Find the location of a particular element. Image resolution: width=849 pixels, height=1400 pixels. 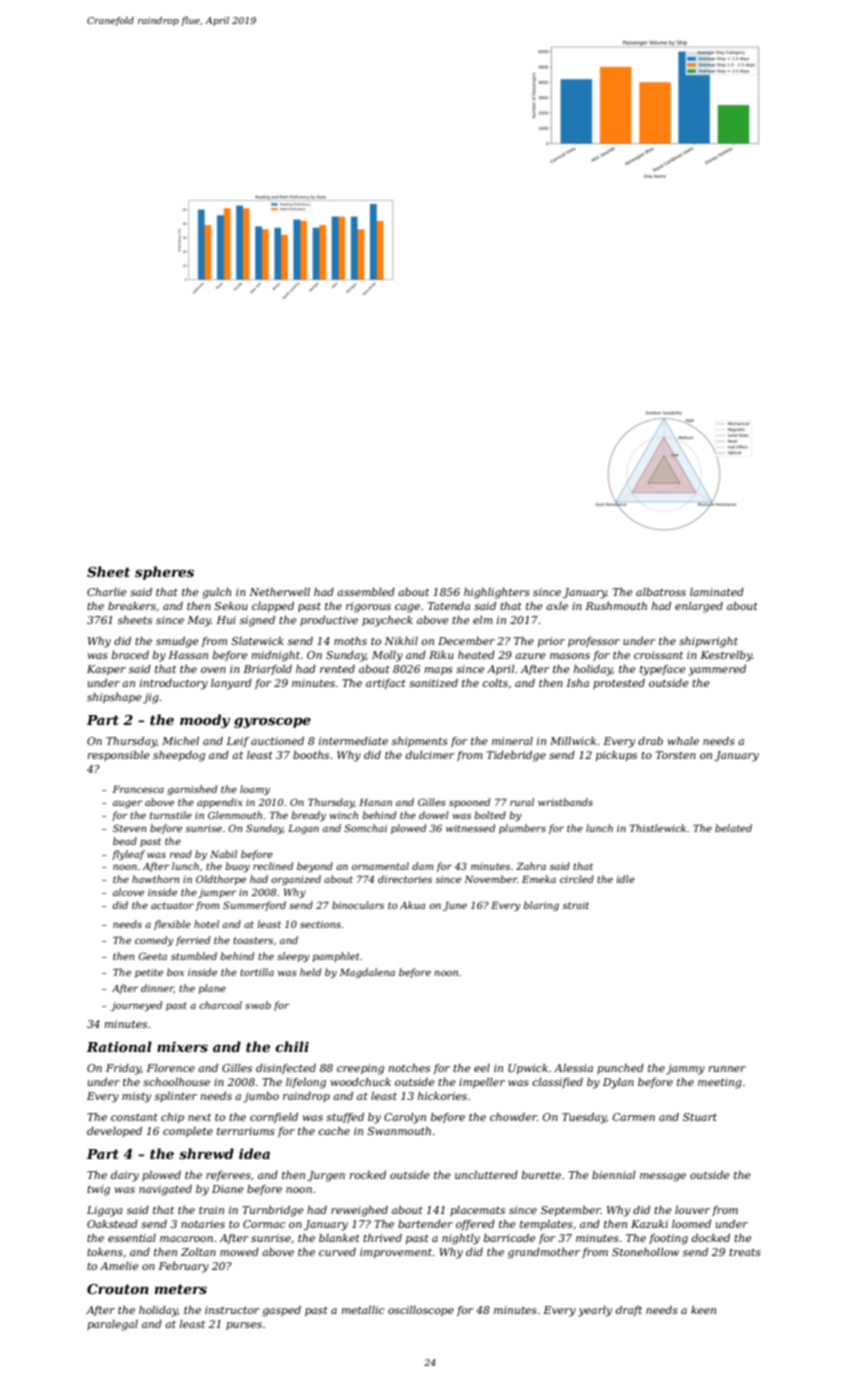

stumbled is located at coordinates (194, 956).
